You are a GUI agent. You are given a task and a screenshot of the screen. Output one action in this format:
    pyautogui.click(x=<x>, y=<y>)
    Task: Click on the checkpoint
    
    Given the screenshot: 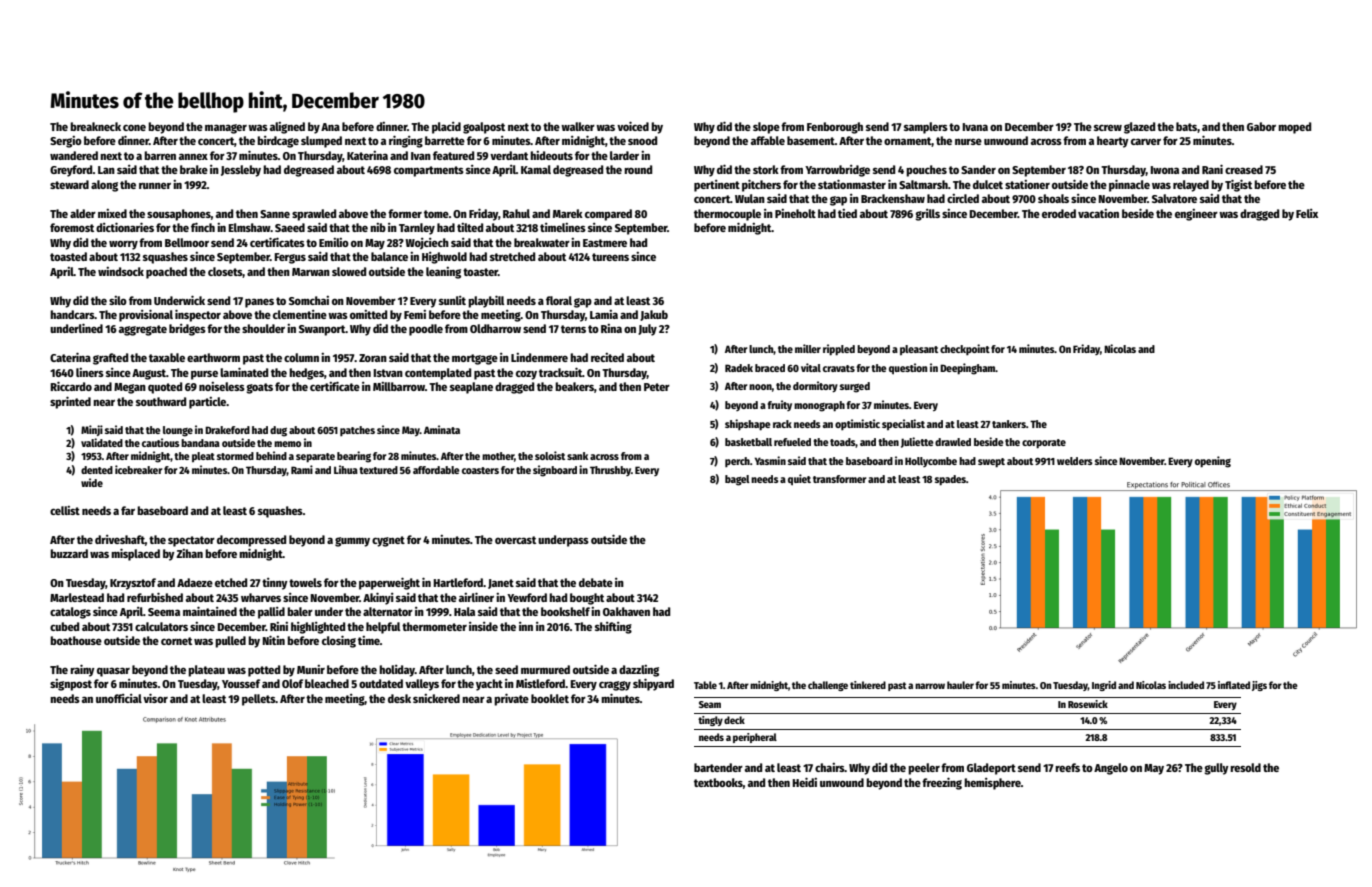 What is the action you would take?
    pyautogui.click(x=965, y=349)
